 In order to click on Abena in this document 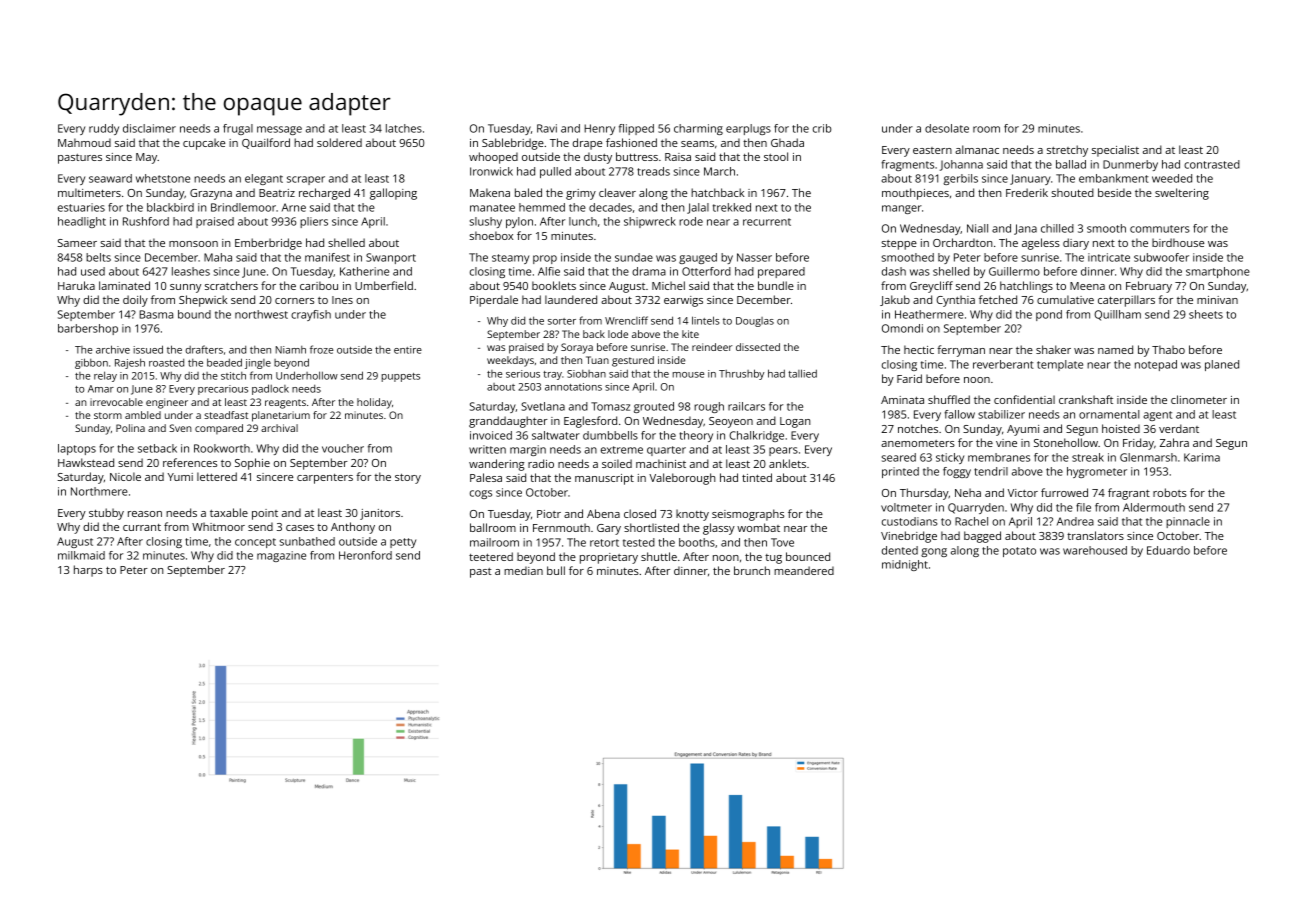, I will do `click(603, 513)`.
